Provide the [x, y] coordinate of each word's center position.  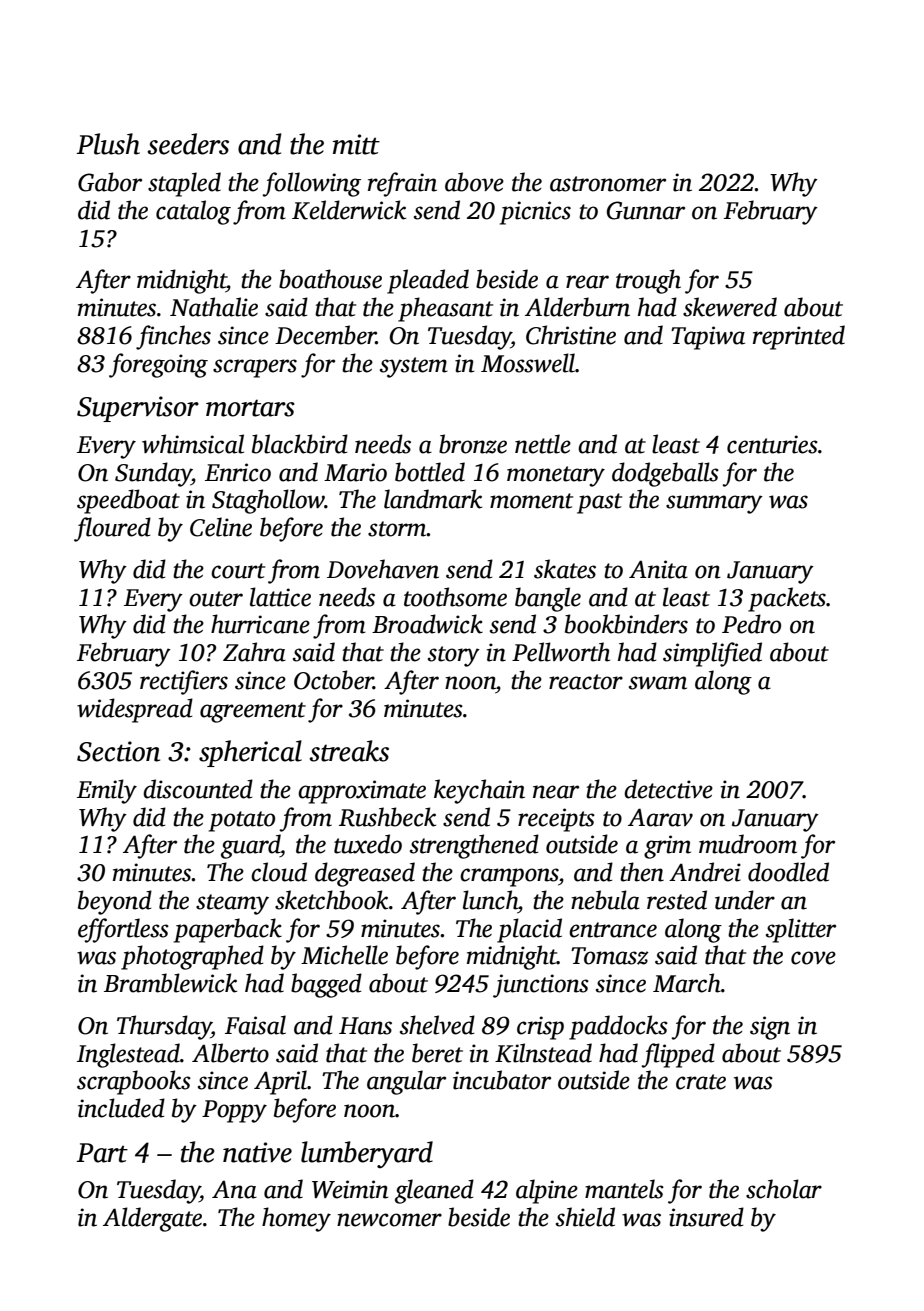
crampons [509, 877]
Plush [108, 144]
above [474, 182]
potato [242, 821]
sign [770, 1028]
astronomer [608, 184]
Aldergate [152, 1219]
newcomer [389, 1220]
